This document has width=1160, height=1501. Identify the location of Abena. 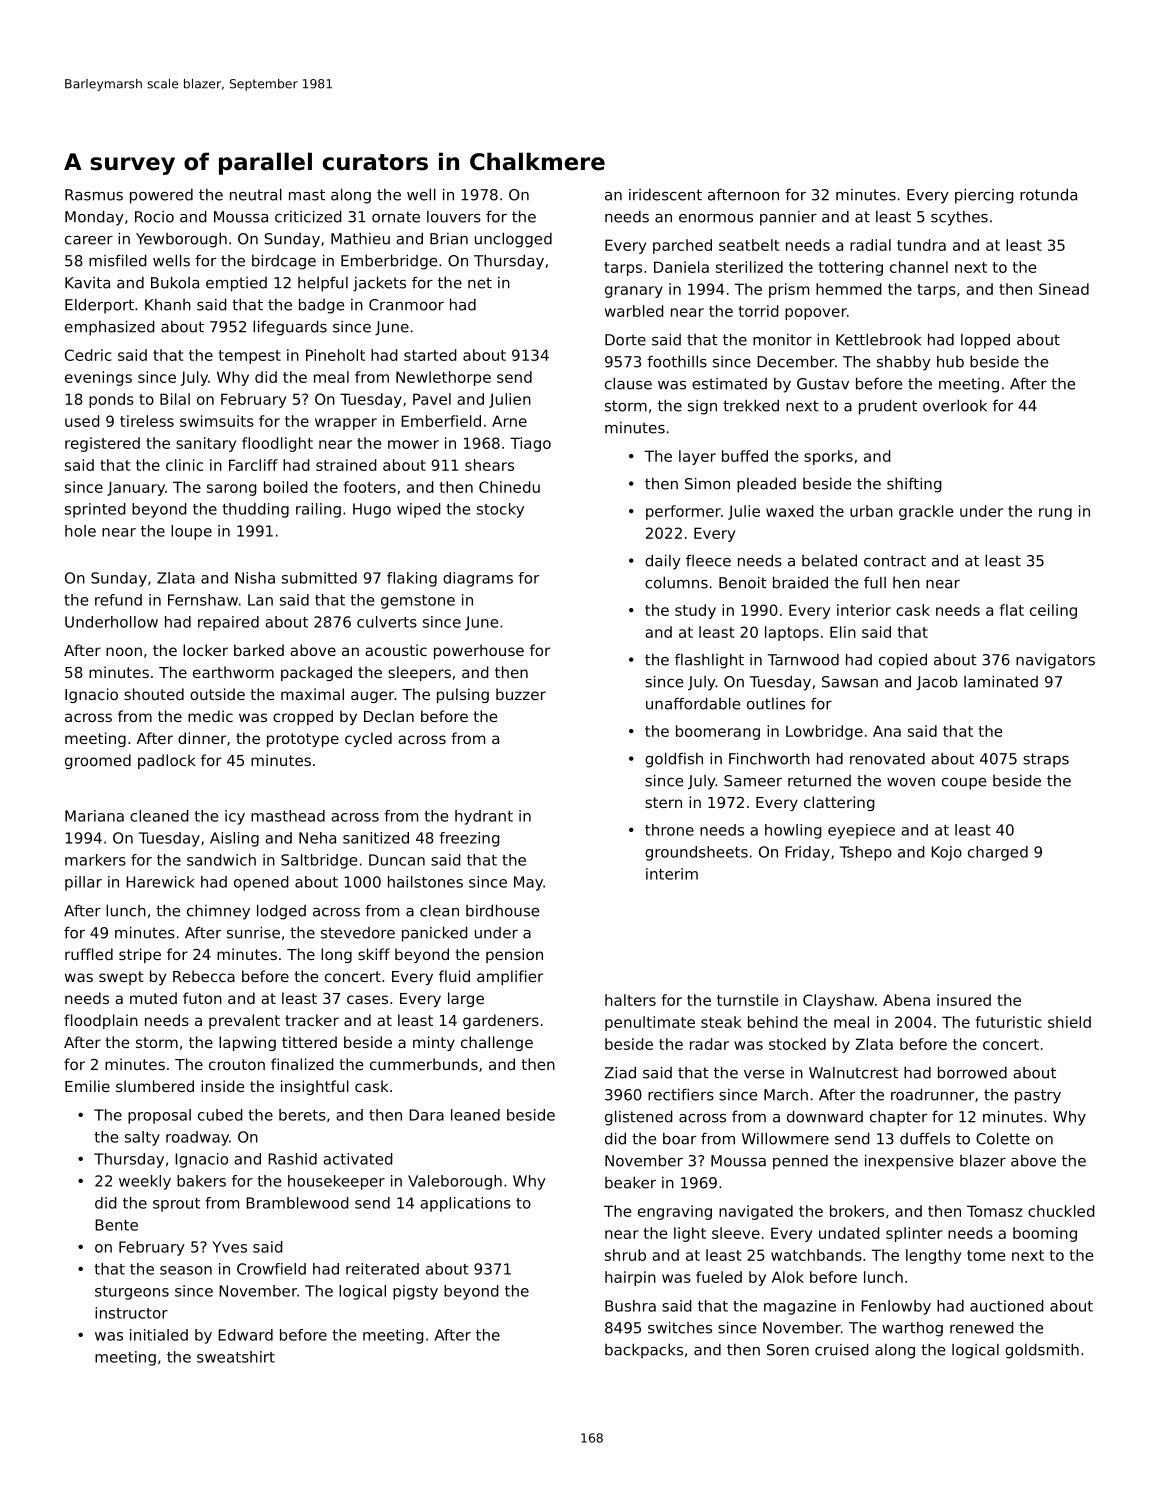
(906, 1000).
